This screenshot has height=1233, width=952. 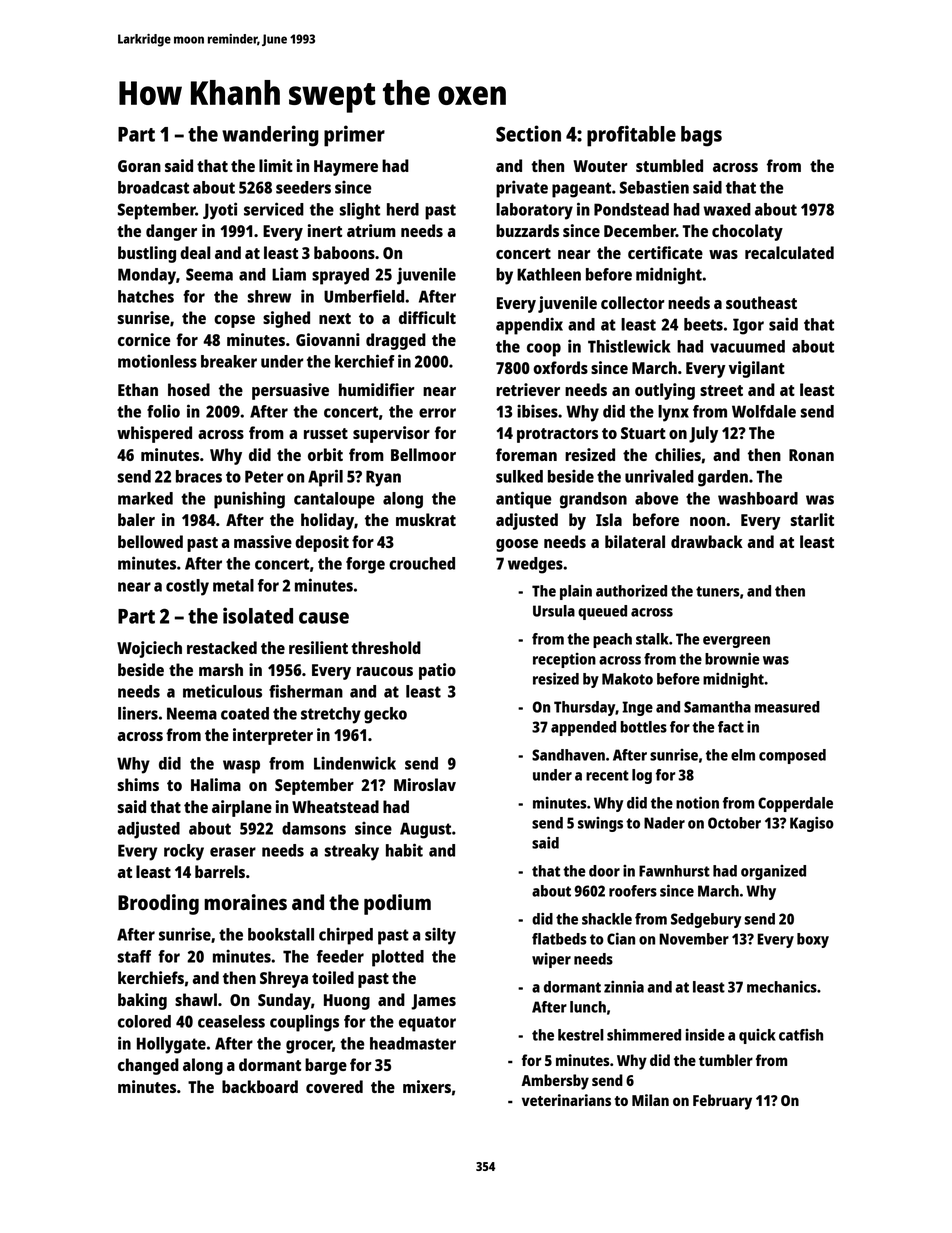 What do you see at coordinates (145, 498) in the screenshot?
I see `marked` at bounding box center [145, 498].
